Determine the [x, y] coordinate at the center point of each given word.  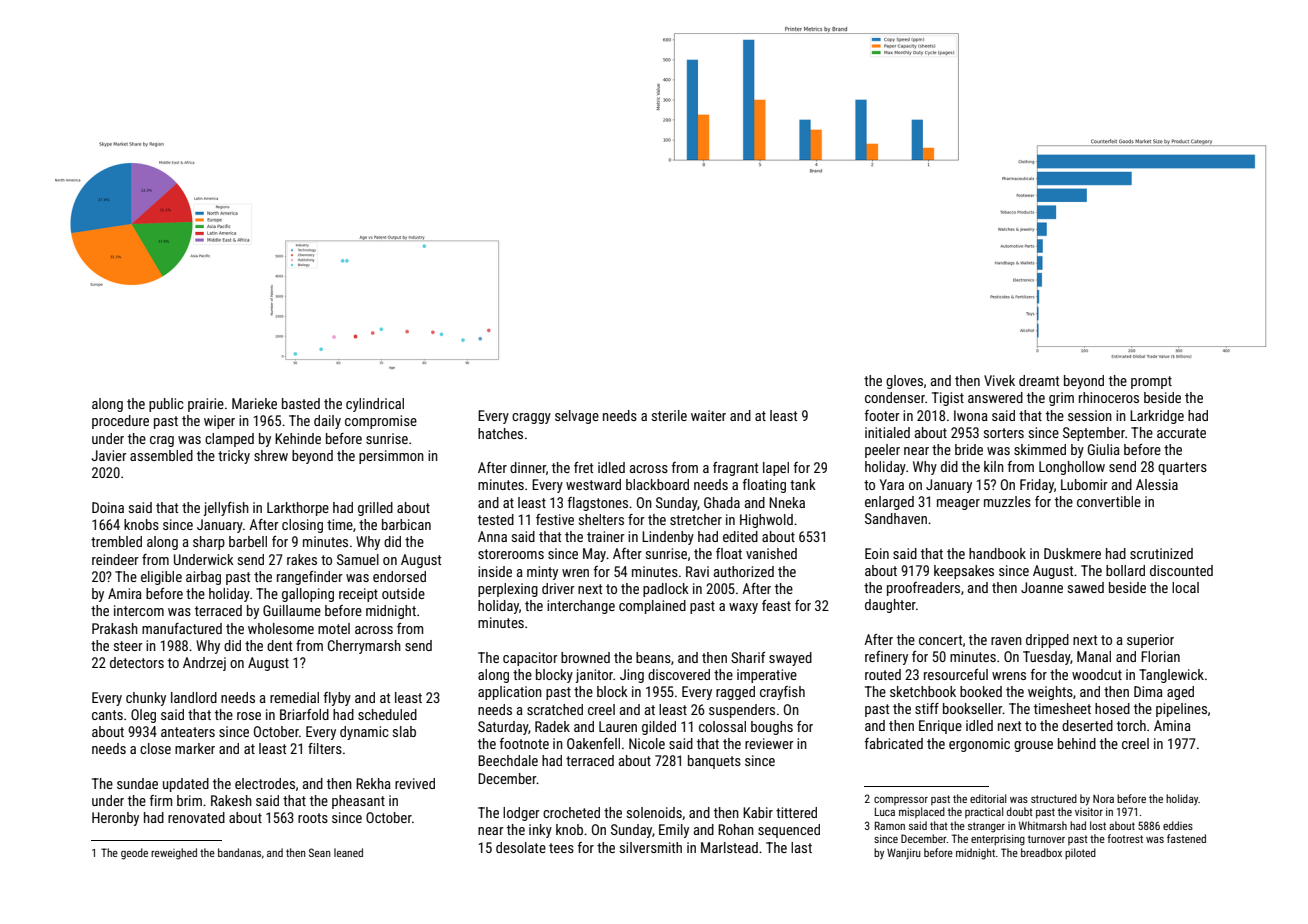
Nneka [787, 502]
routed [883, 674]
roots [313, 818]
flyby [337, 699]
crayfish [782, 693]
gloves [904, 382]
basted [301, 403]
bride [969, 449]
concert [940, 640]
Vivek [999, 380]
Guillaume [292, 610]
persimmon [391, 457]
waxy [743, 608]
